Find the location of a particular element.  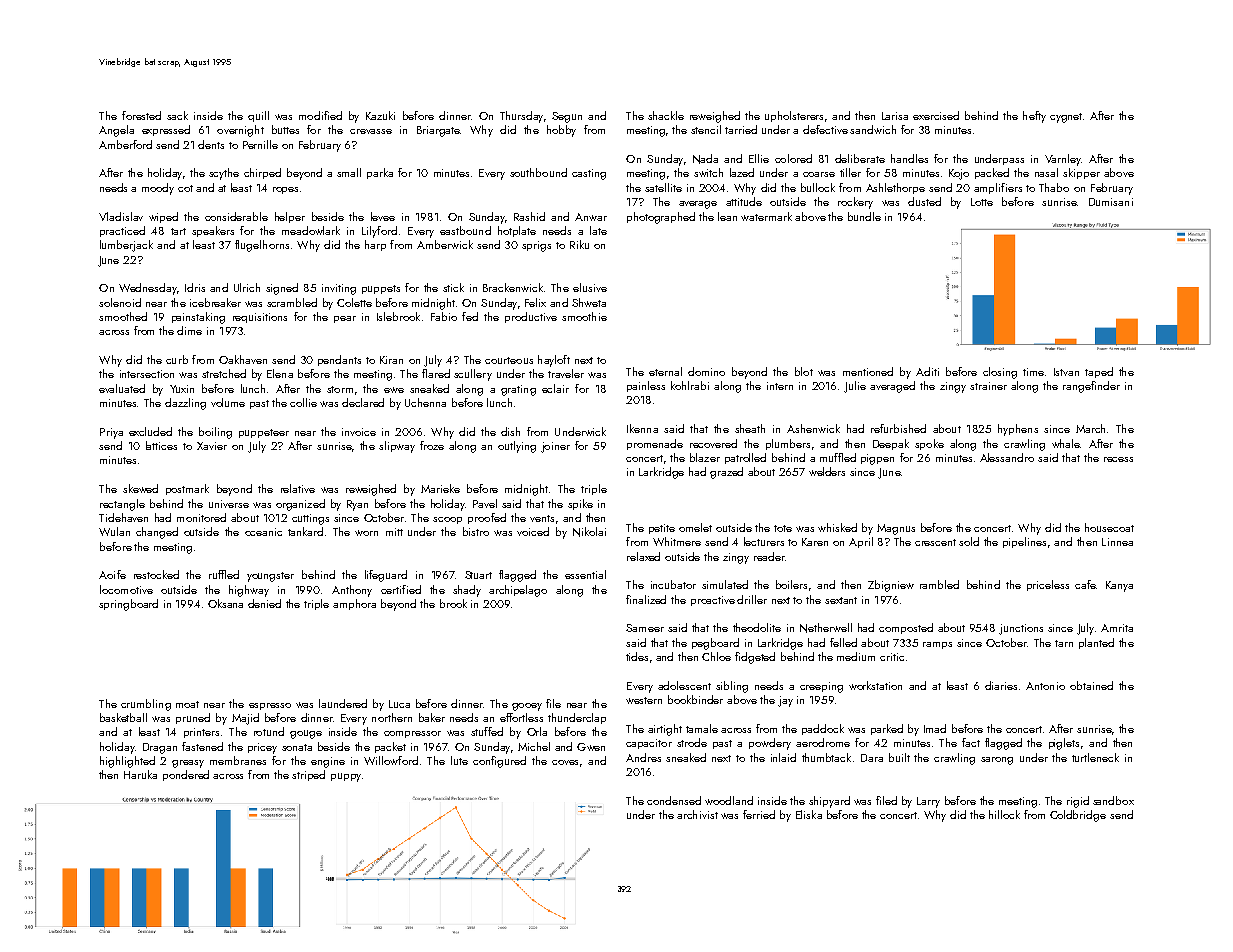

modified is located at coordinates (320, 115).
